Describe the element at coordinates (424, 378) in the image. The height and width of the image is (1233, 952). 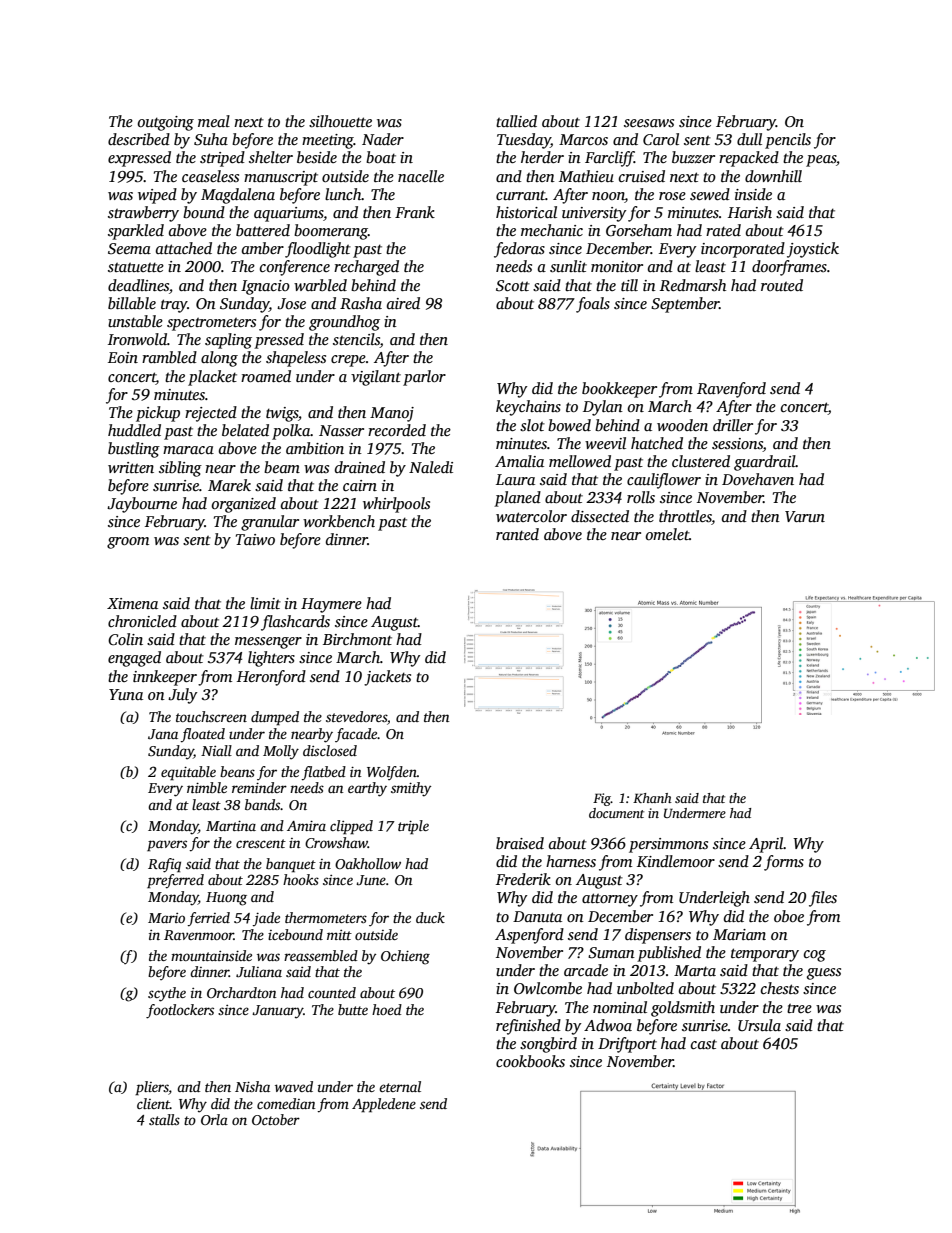
I see `parlor` at that location.
